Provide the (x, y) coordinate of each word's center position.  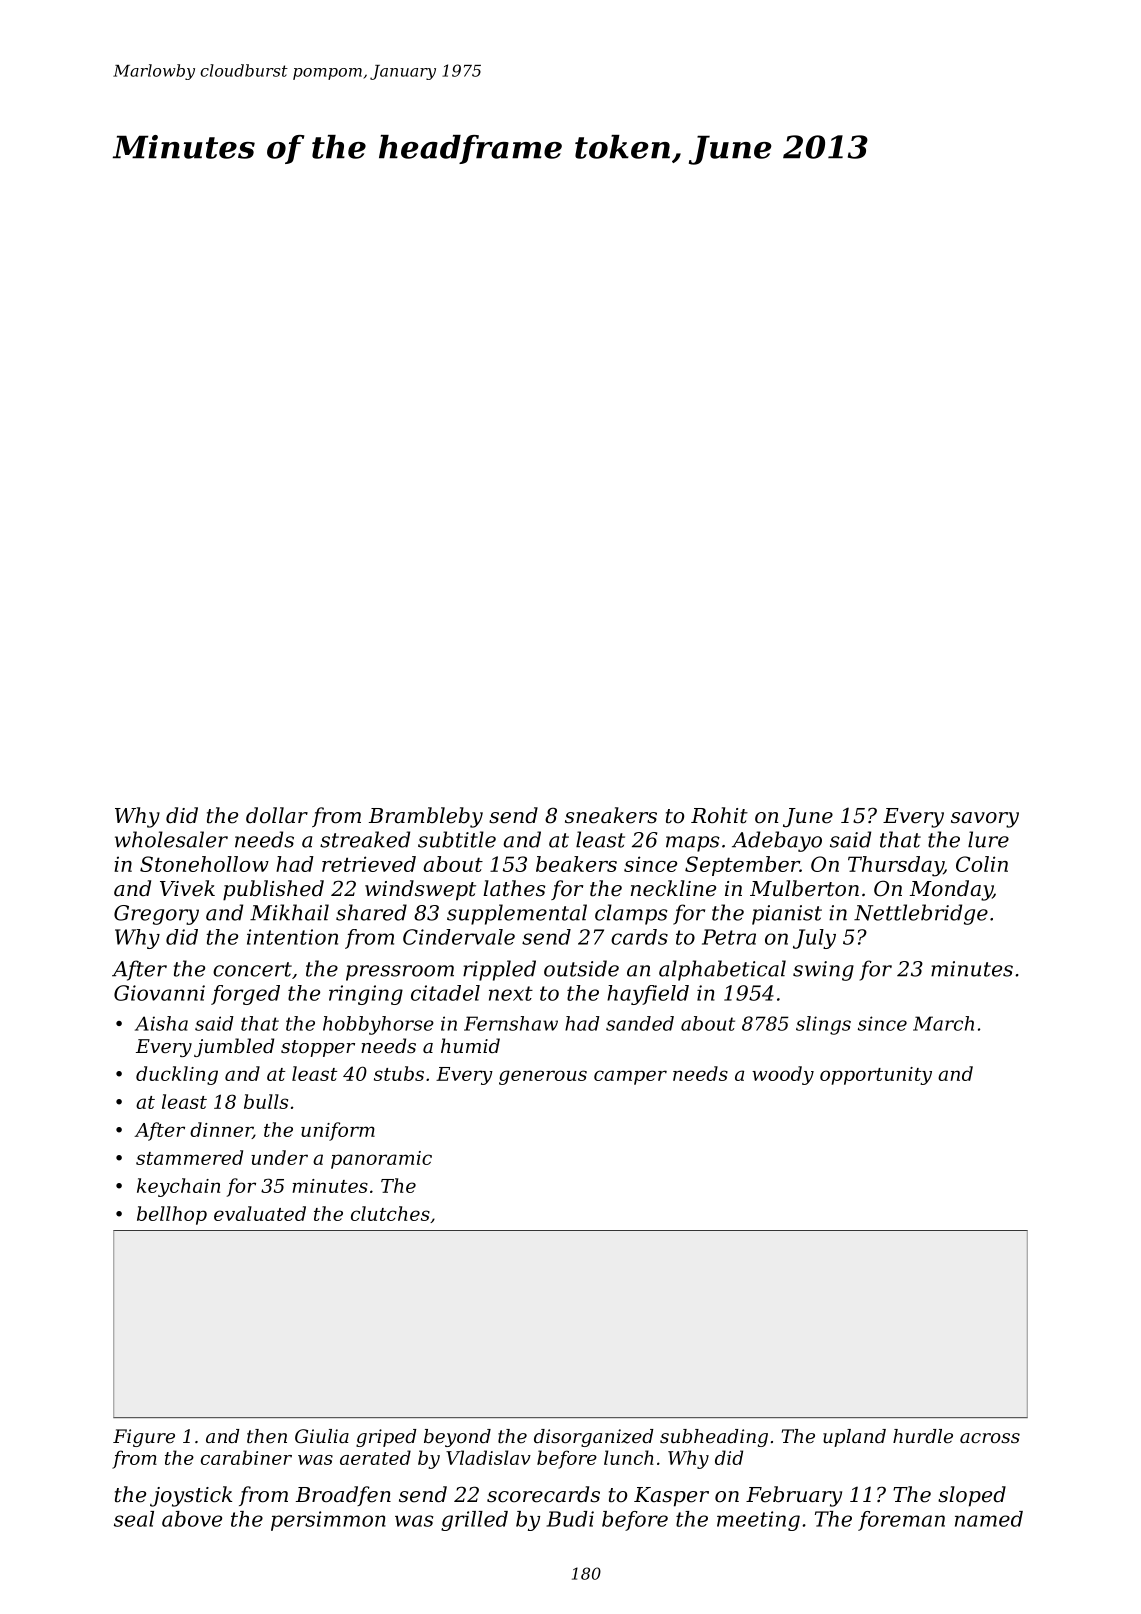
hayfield (648, 995)
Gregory (156, 915)
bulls (266, 1101)
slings (823, 1025)
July (814, 939)
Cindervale (459, 937)
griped (386, 1438)
